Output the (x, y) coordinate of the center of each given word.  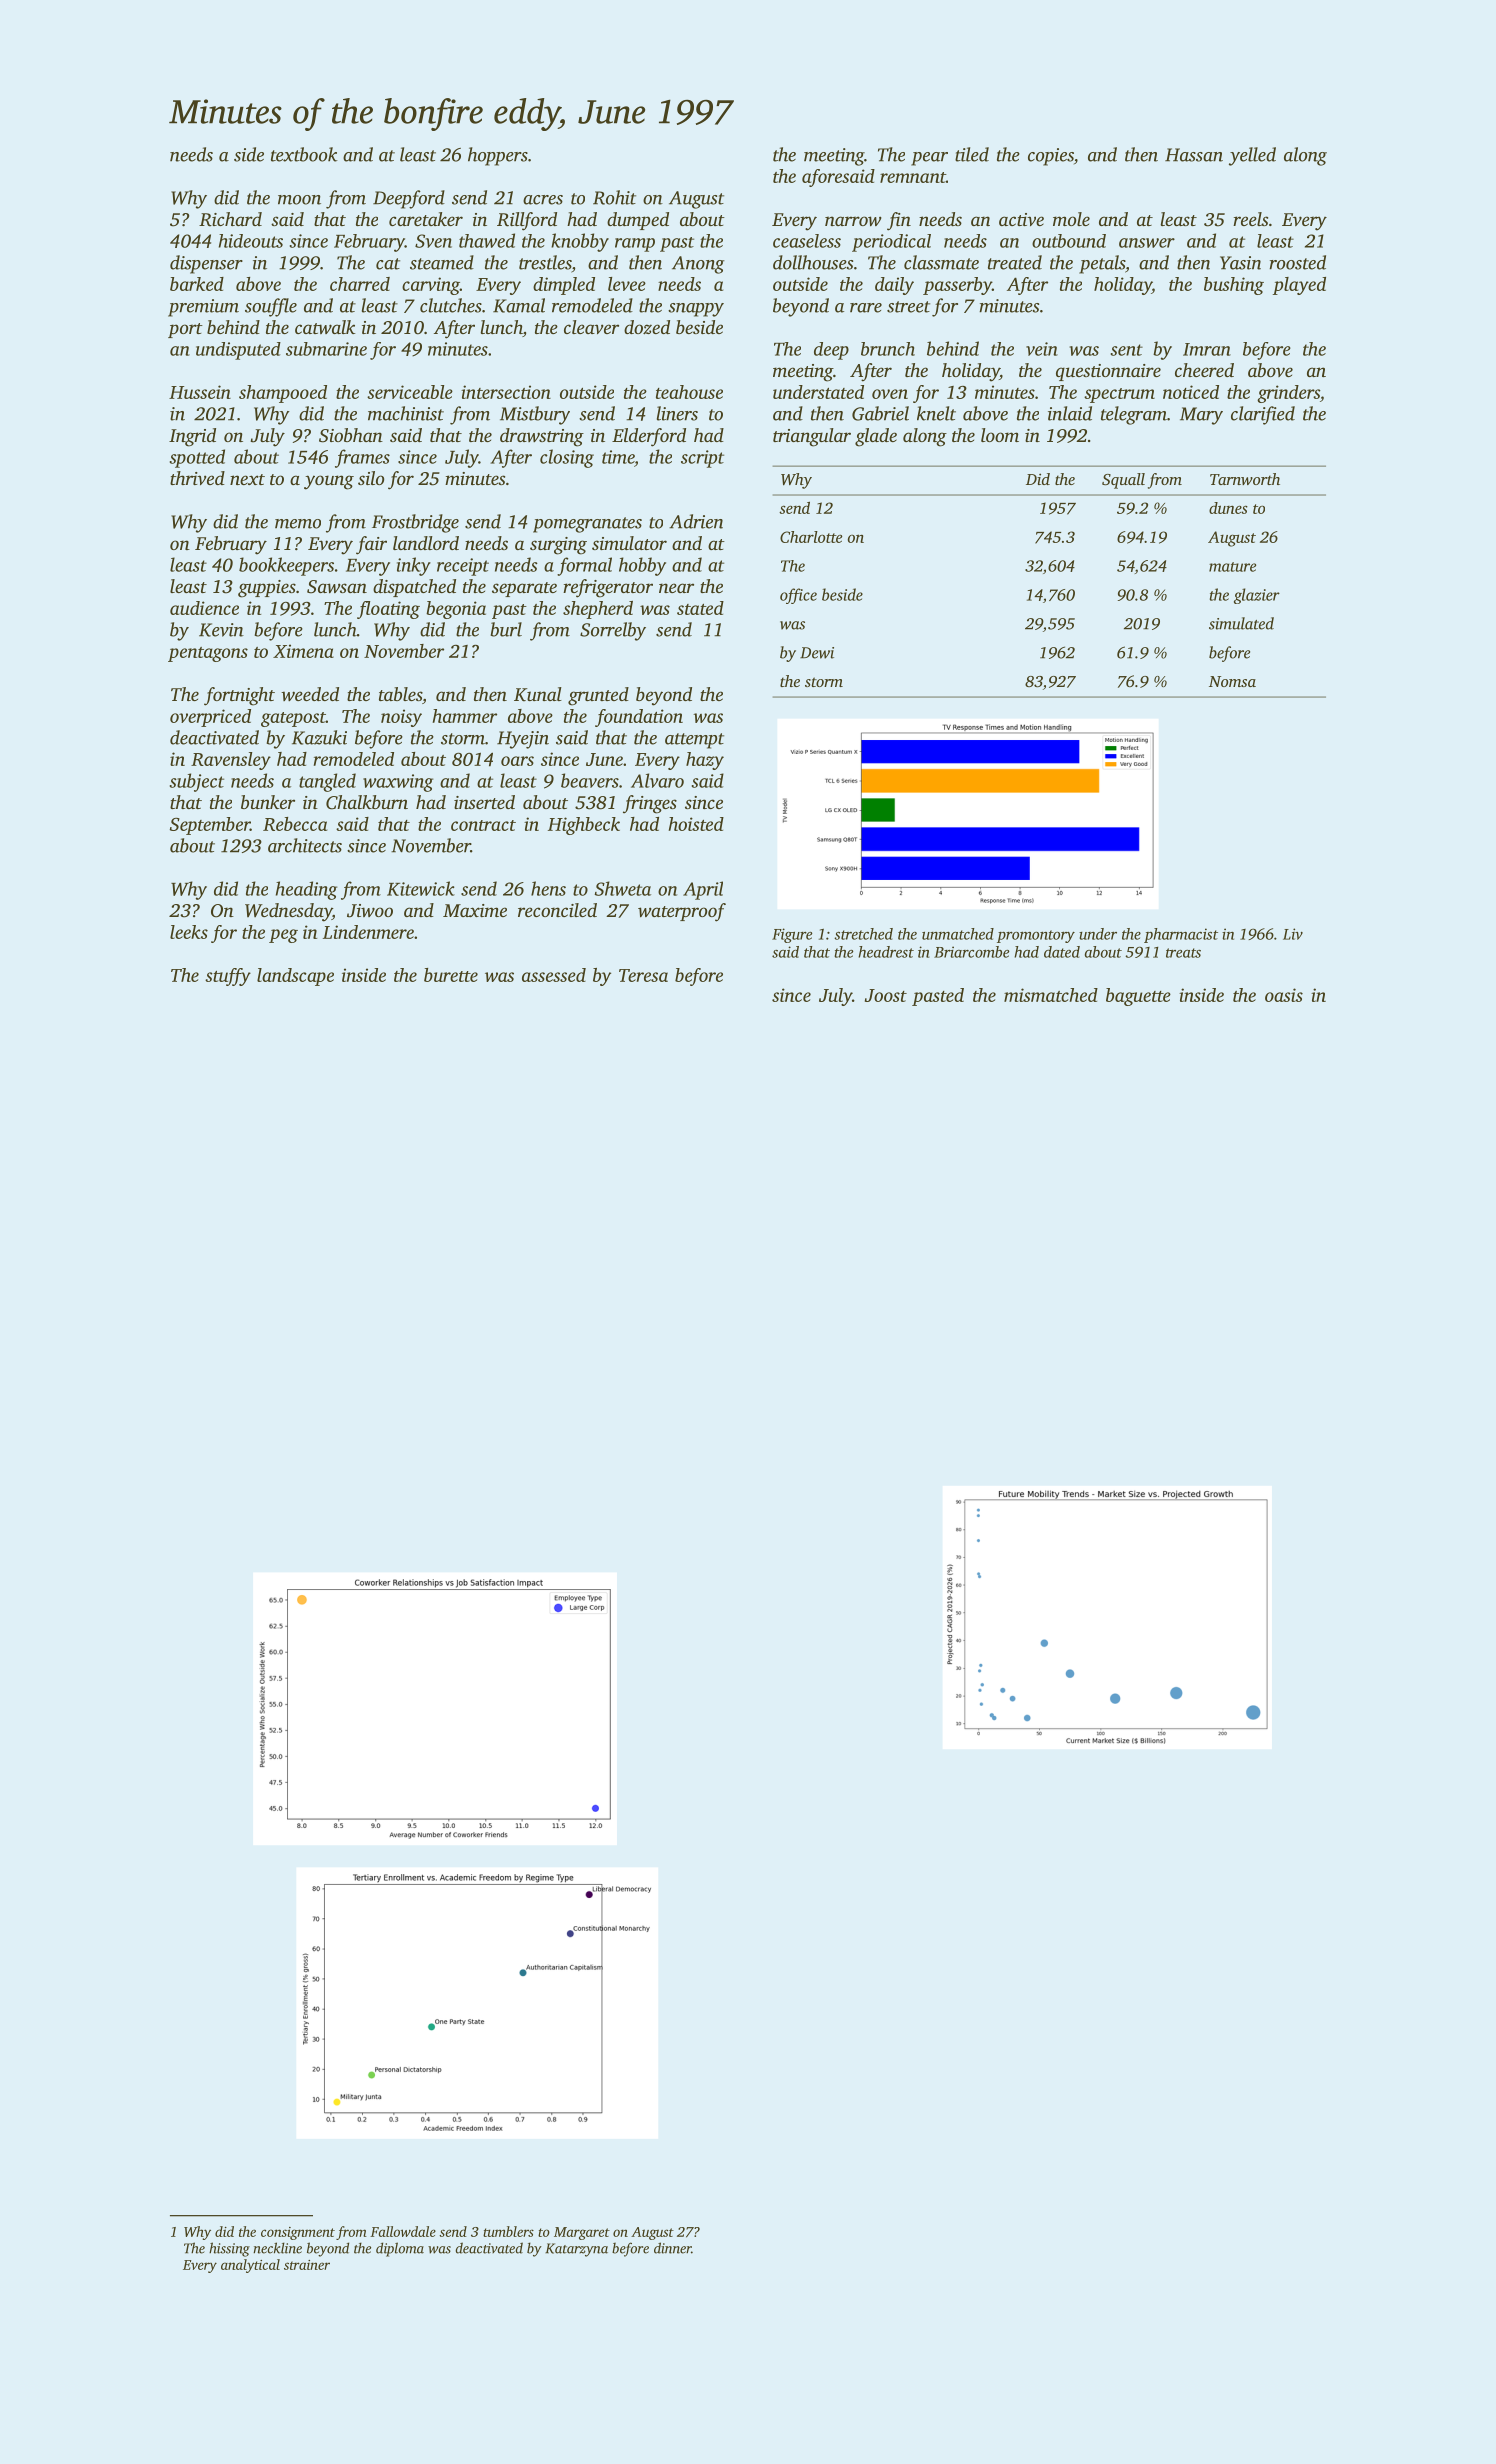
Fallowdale (403, 2231)
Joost (886, 995)
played (1299, 286)
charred (360, 284)
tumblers (508, 2231)
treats (1183, 953)
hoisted (696, 824)
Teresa (643, 975)
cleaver (591, 327)
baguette (1138, 997)
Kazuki (319, 737)
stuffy (228, 977)
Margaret (582, 2233)
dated (1062, 952)
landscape (295, 977)
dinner (672, 2248)
